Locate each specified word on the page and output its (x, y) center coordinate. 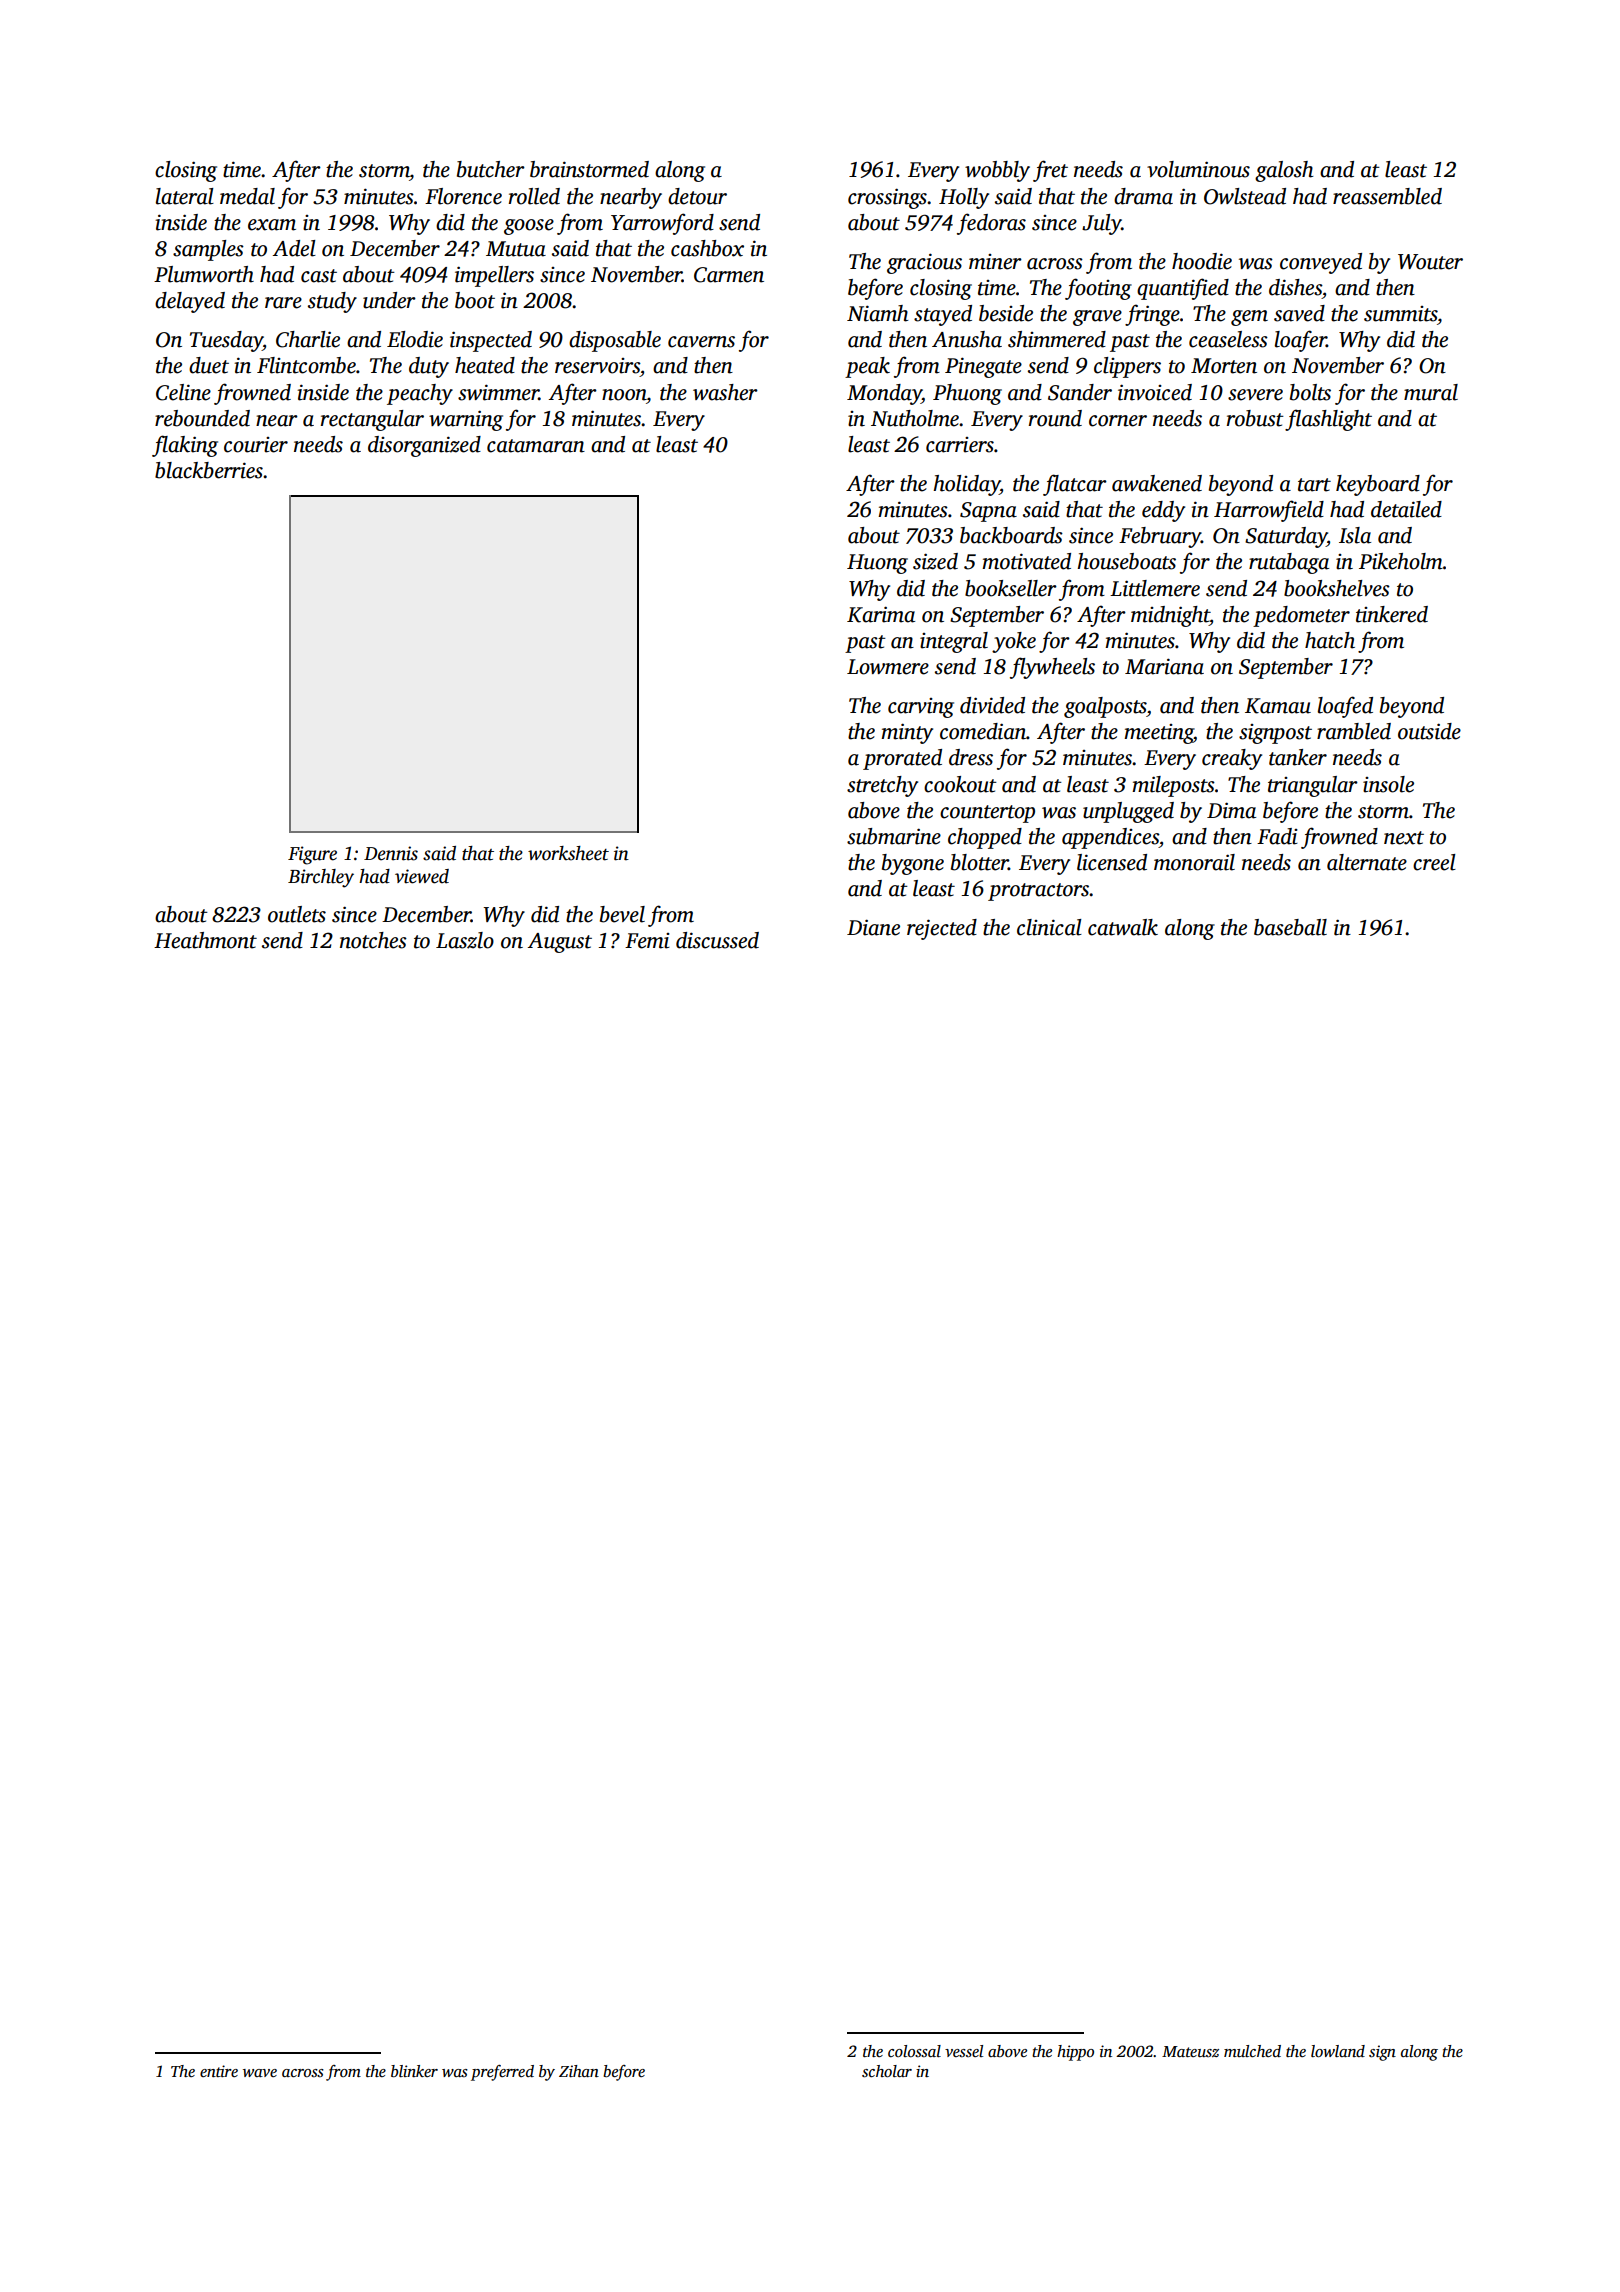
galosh (1284, 171)
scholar (887, 2071)
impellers (494, 276)
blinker (414, 2071)
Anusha (967, 339)
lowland (1338, 2051)
